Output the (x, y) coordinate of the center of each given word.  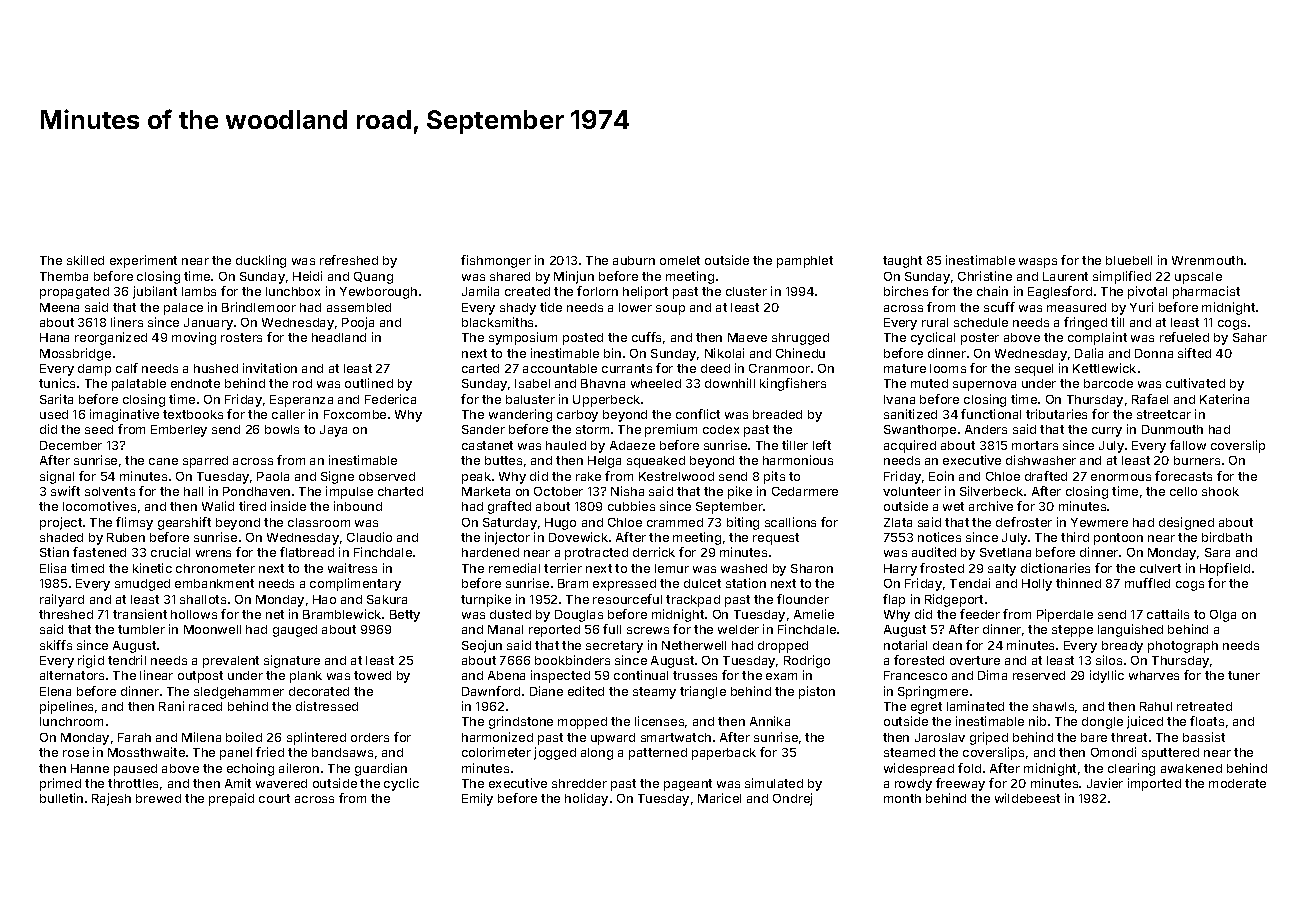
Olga (1223, 616)
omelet (680, 260)
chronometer (215, 568)
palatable (139, 385)
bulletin (61, 798)
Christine (985, 276)
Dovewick (578, 537)
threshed (66, 614)
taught (902, 262)
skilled (85, 260)
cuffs (646, 337)
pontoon (1118, 539)
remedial (514, 568)
